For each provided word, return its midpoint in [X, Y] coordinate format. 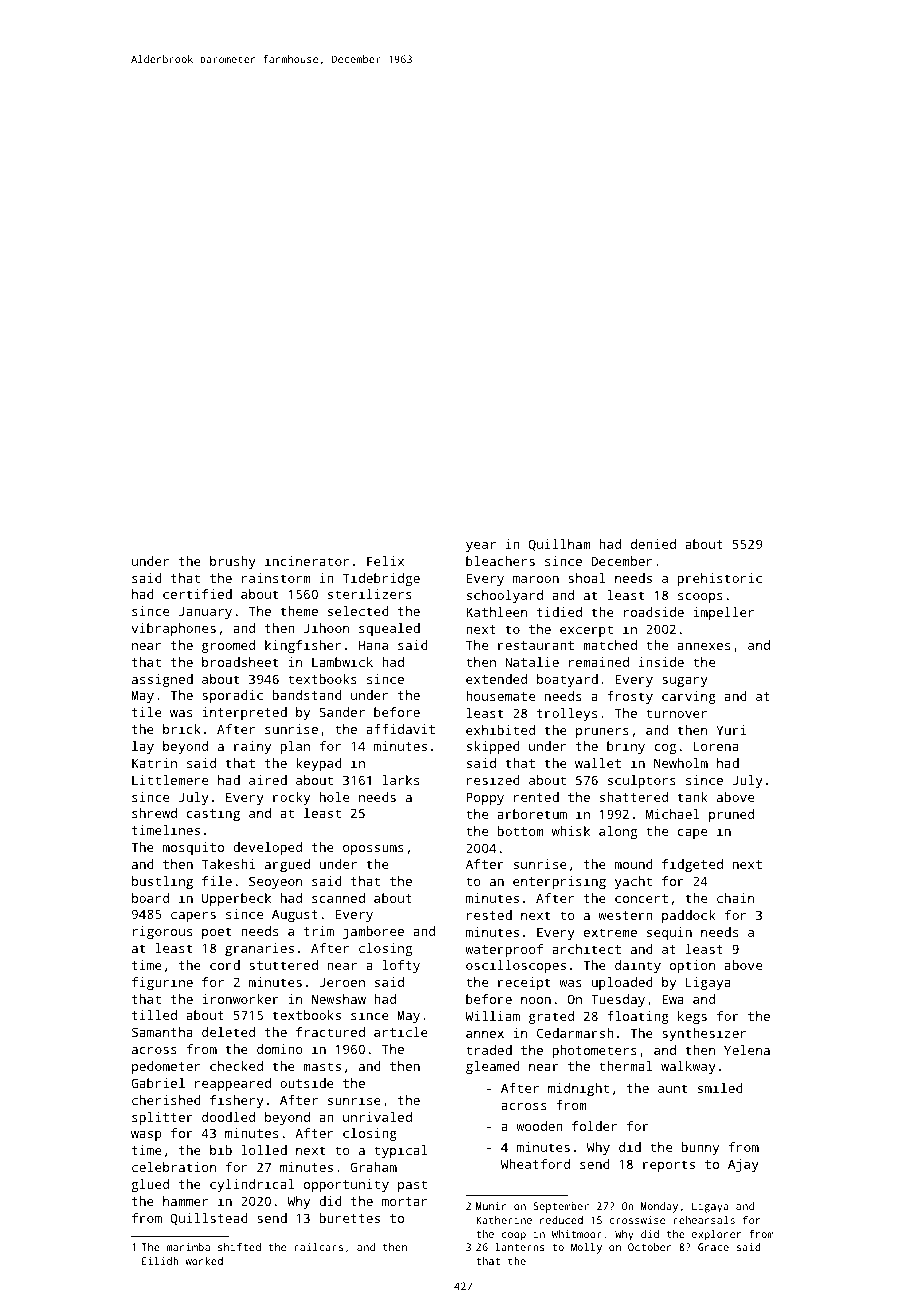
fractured [330, 1032]
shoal [586, 578]
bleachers [500, 561]
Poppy [485, 798]
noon [536, 1000]
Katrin [154, 763]
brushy [233, 562]
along [618, 832]
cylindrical [252, 1185]
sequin [669, 933]
